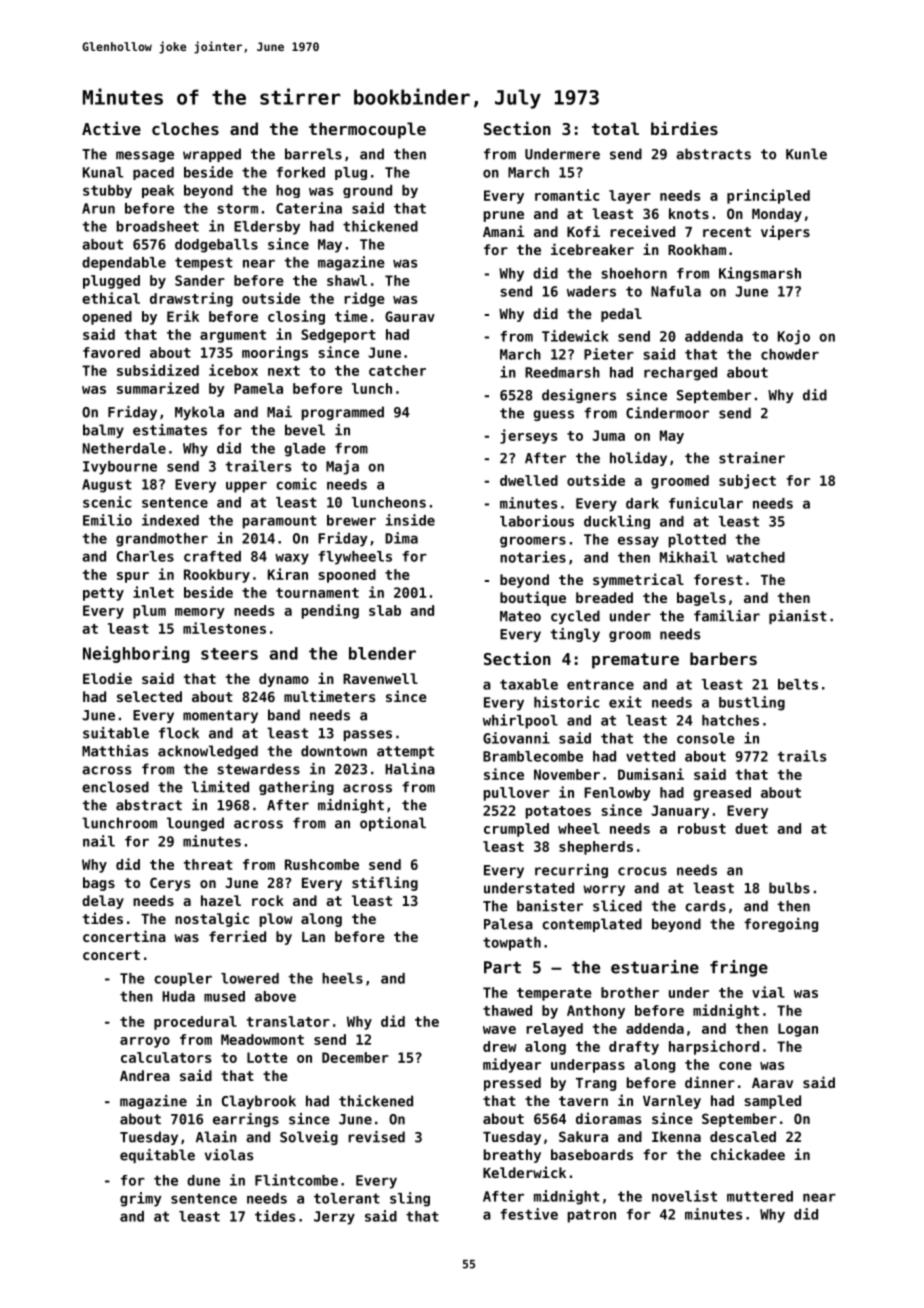 Image resolution: width=924 pixels, height=1308 pixels. Describe the element at coordinates (512, 1156) in the screenshot. I see `breathy` at that location.
